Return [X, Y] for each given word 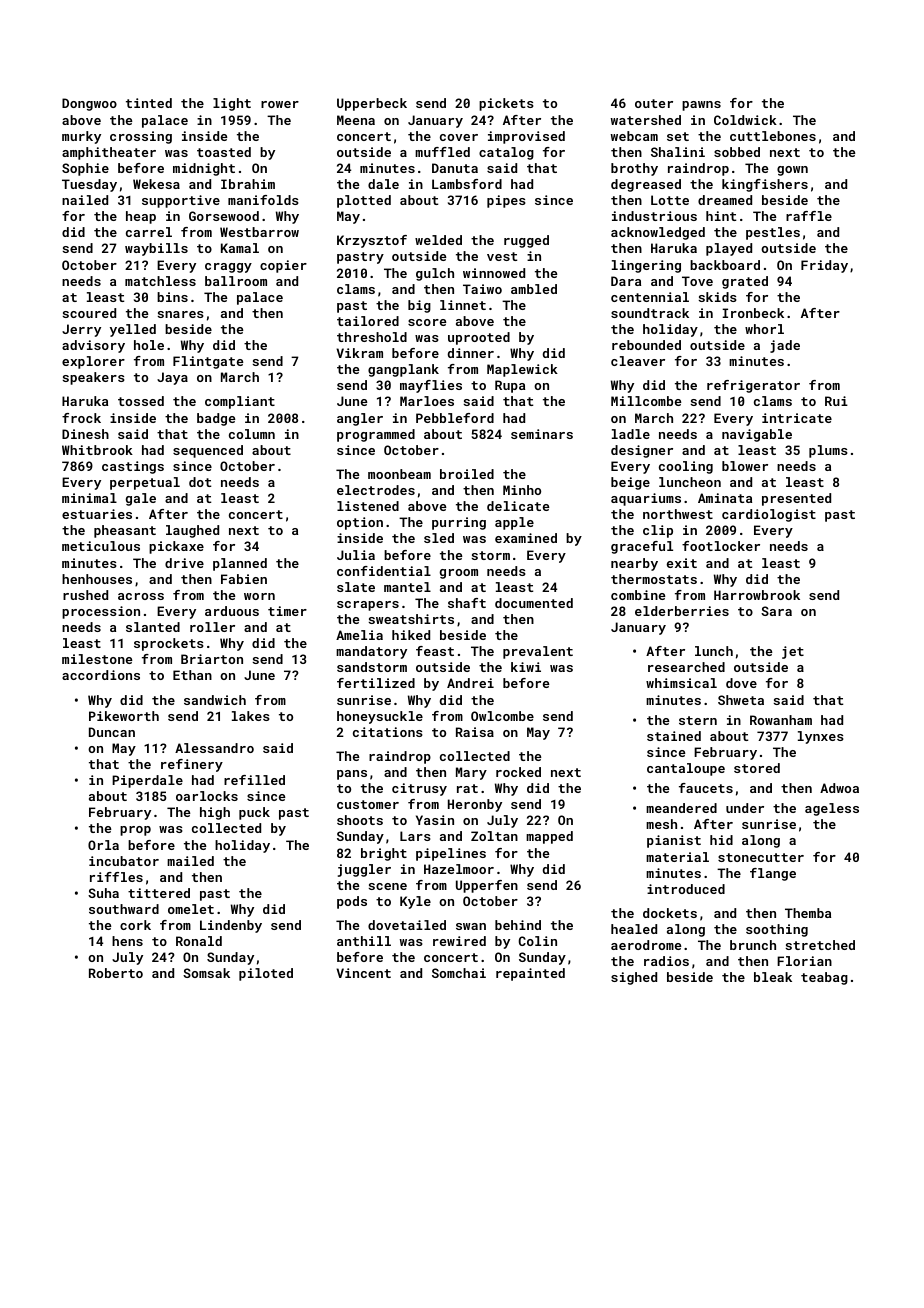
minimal [89, 498]
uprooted [479, 338]
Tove [697, 281]
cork [135, 925]
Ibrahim [248, 184]
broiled [467, 474]
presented [796, 499]
